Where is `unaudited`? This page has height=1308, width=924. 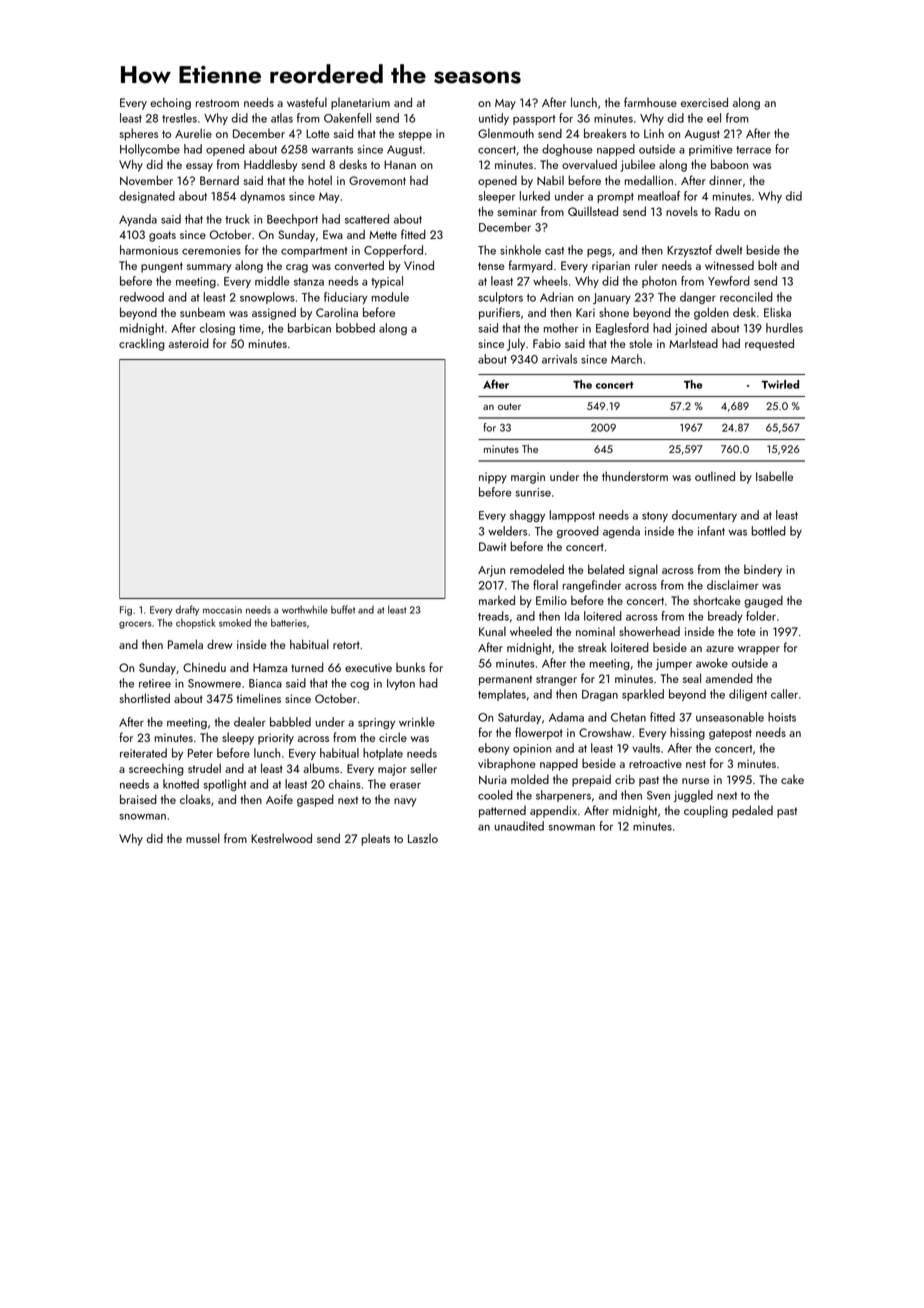
unaudited is located at coordinates (519, 826).
